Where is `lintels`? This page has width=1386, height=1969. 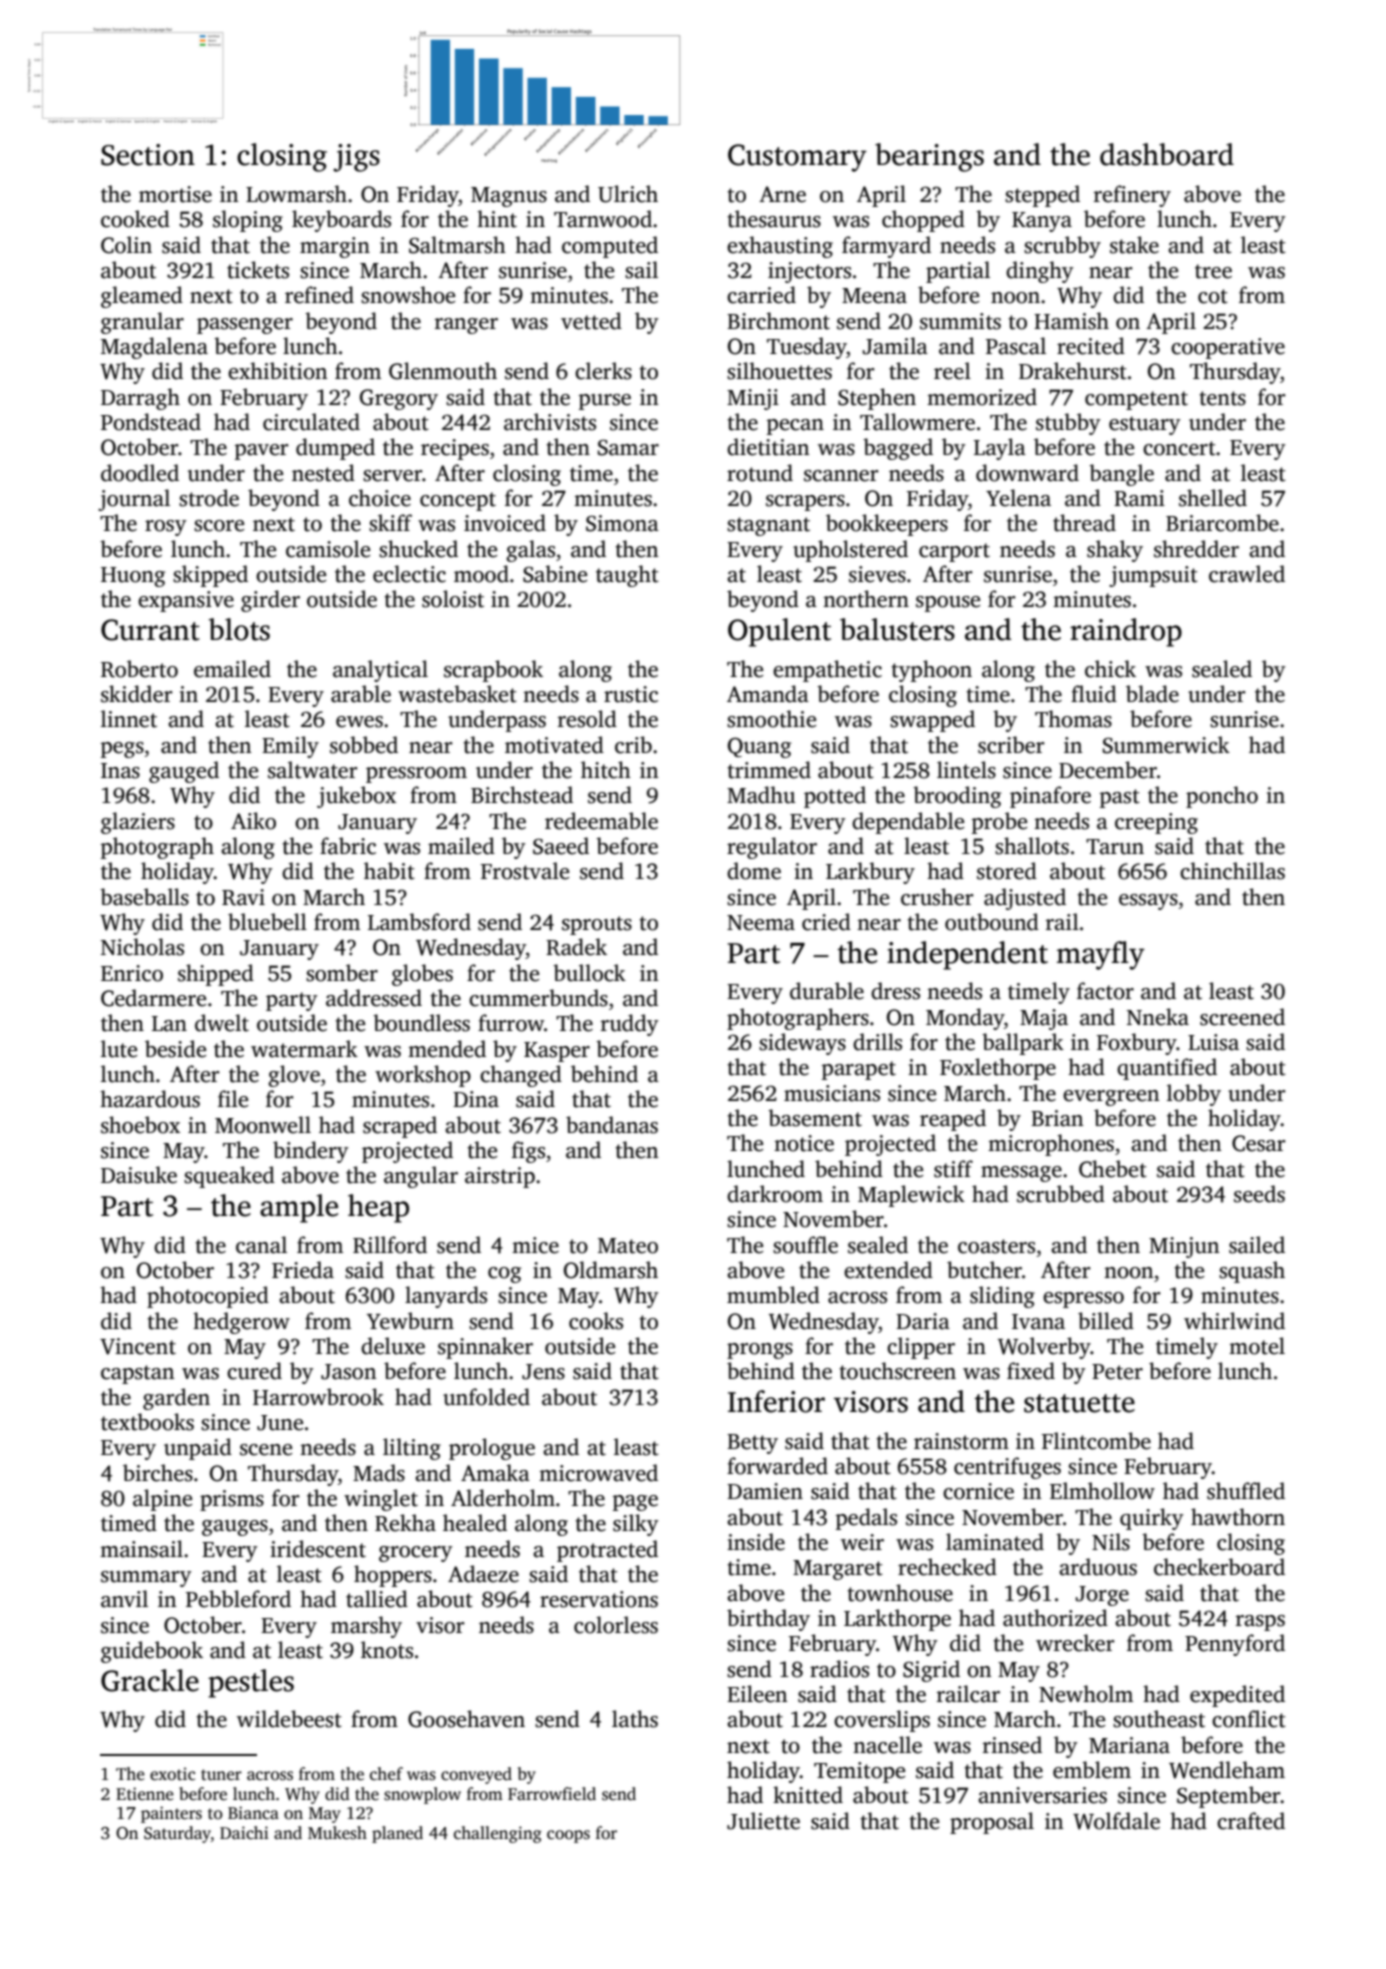
lintels is located at coordinates (966, 770).
